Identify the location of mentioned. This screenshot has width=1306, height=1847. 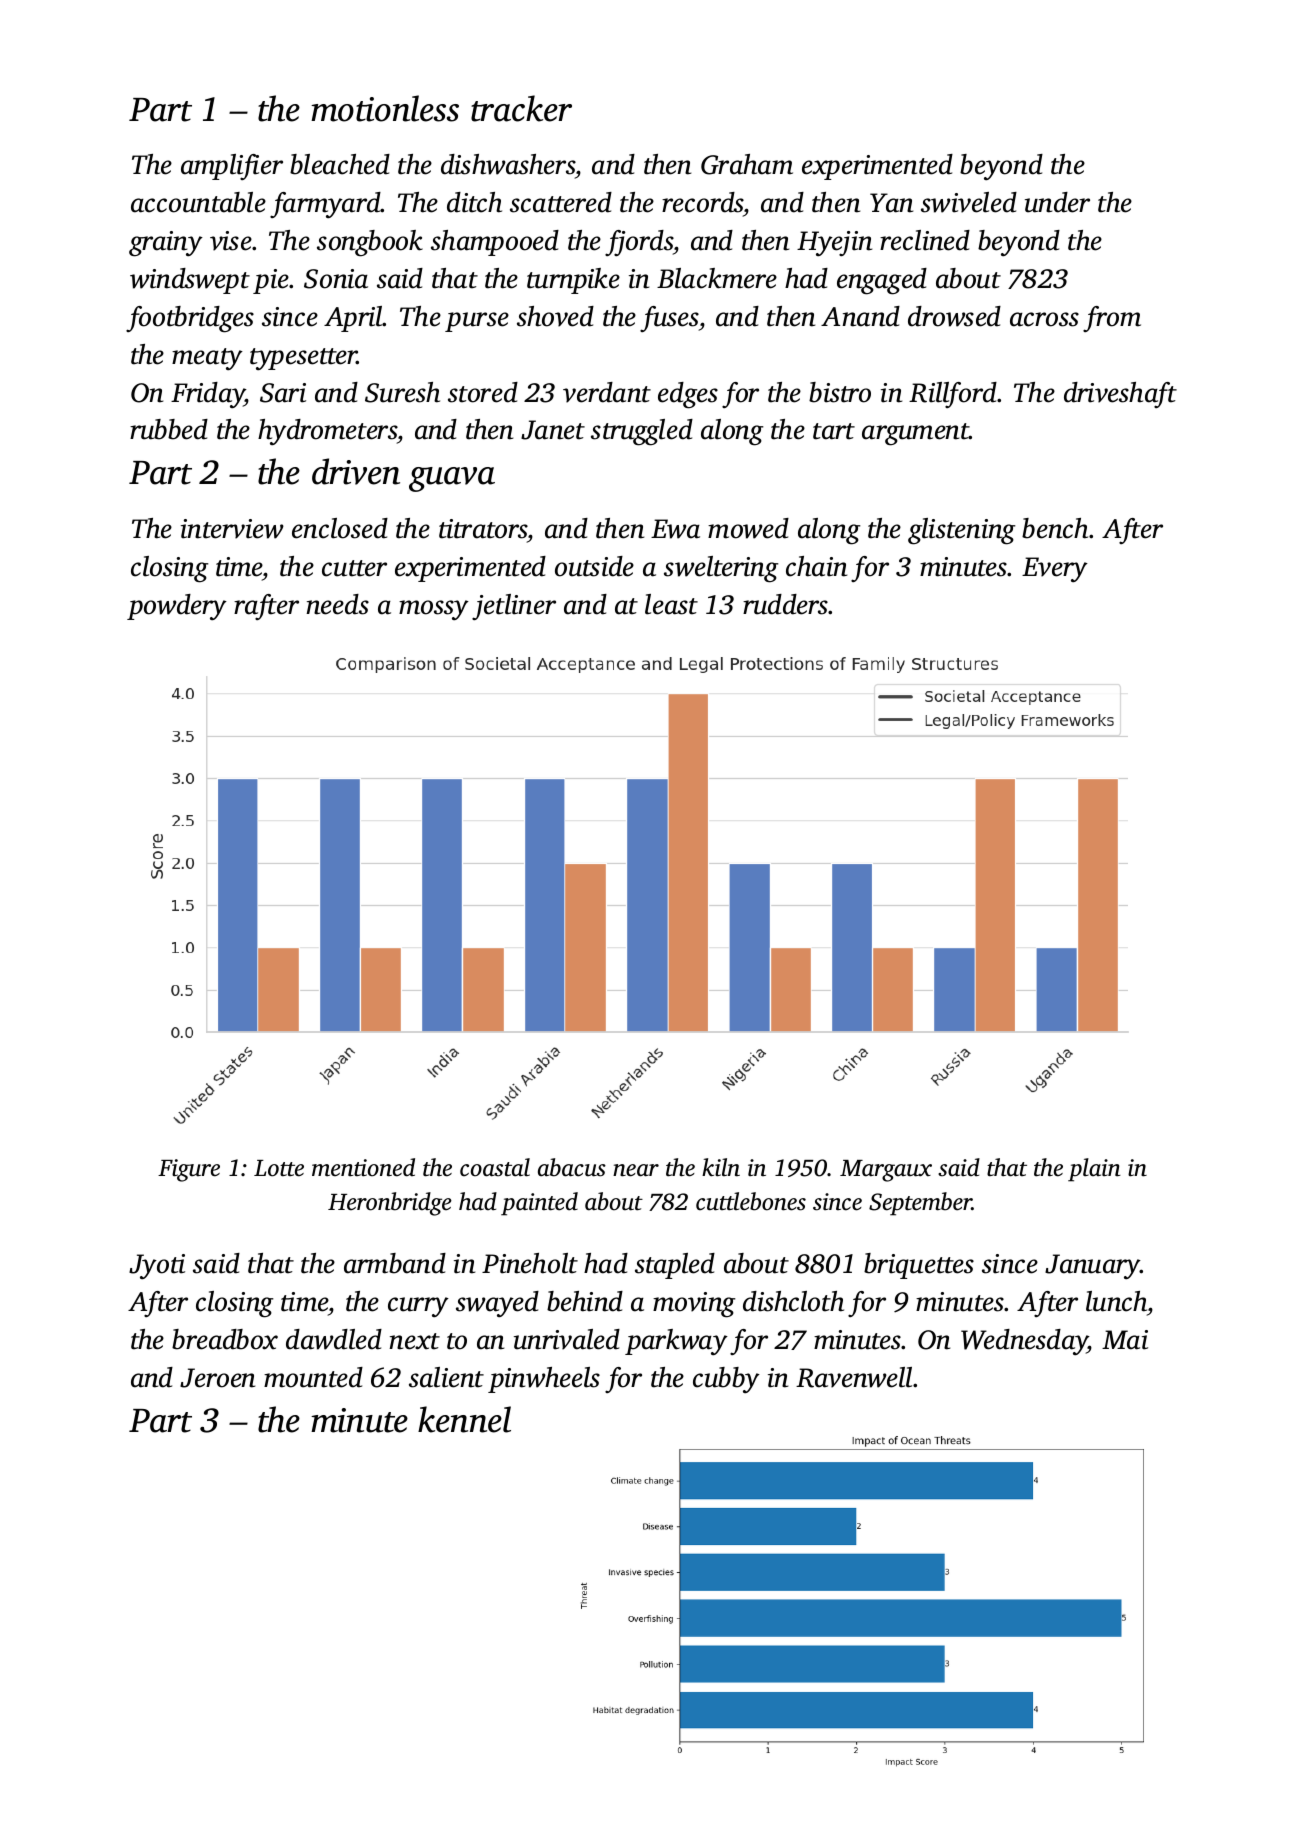
(363, 1167).
